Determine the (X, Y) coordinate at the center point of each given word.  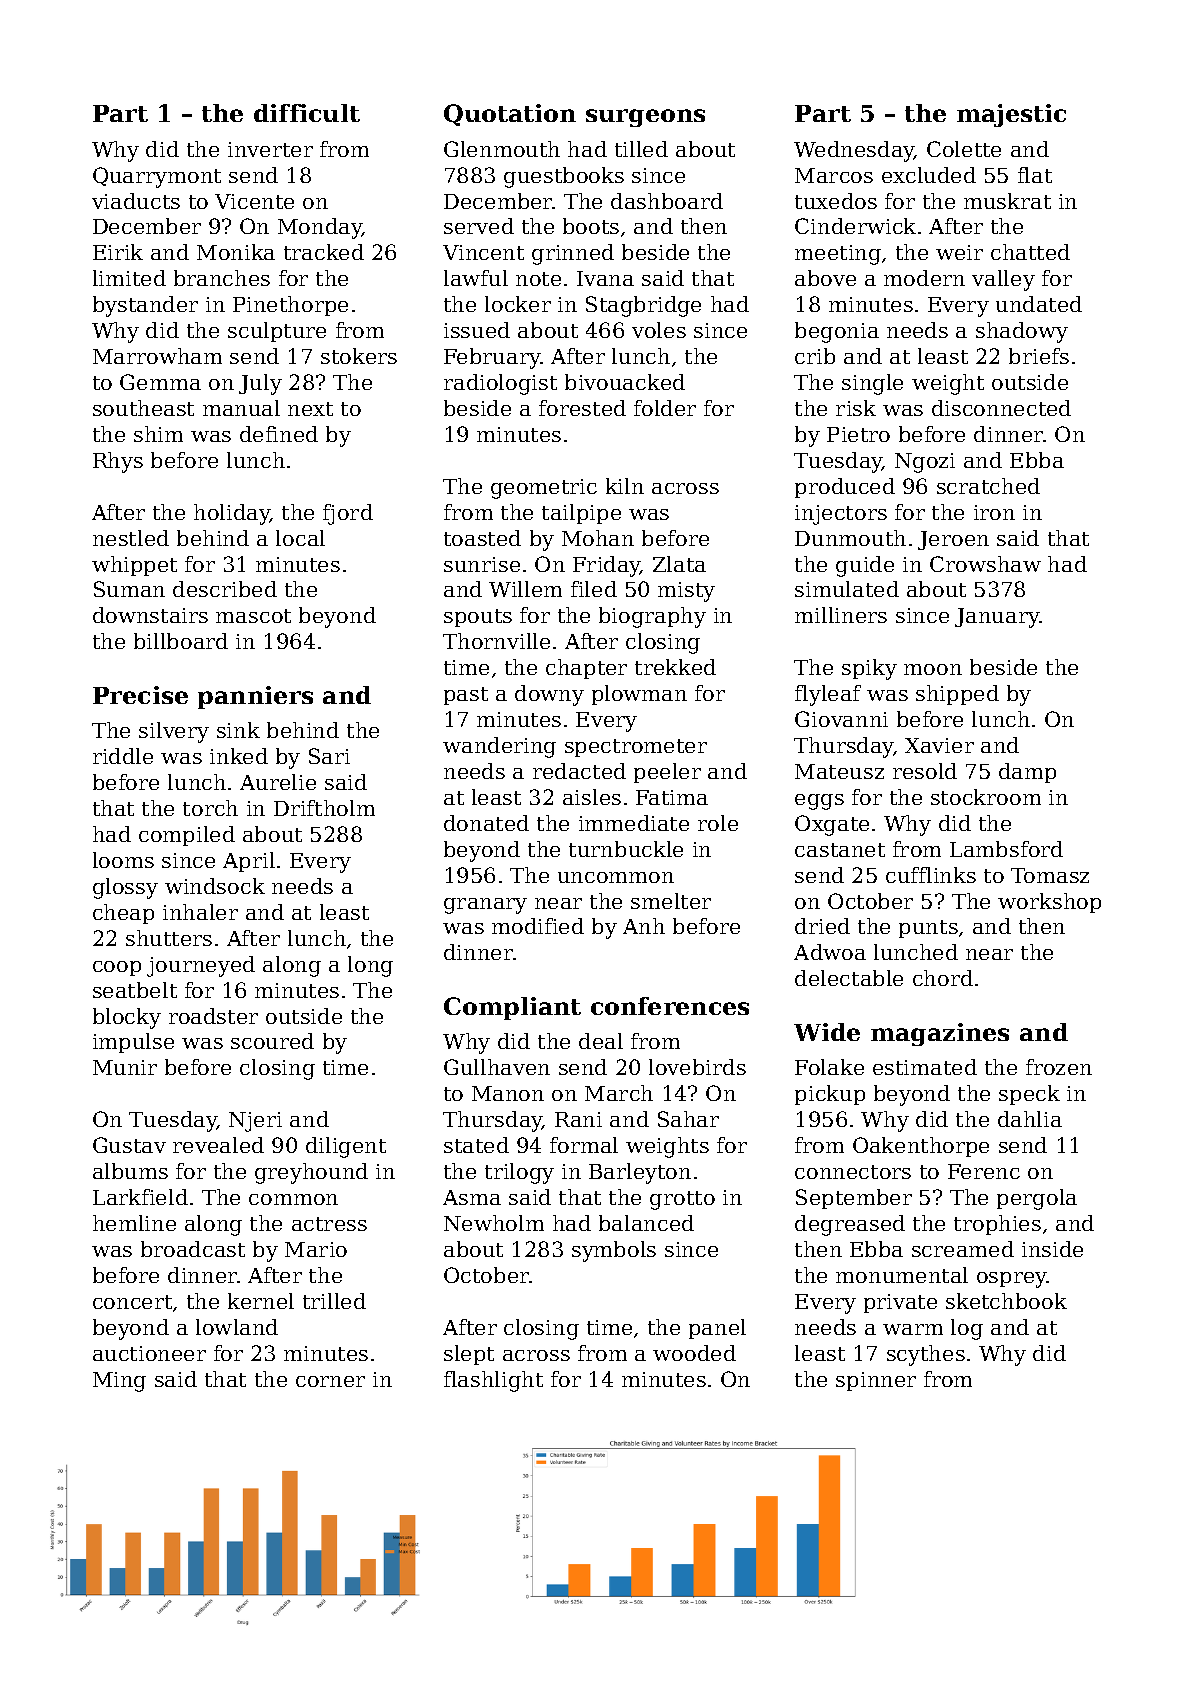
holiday (232, 514)
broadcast (193, 1249)
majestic (1011, 115)
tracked (324, 252)
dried (822, 926)
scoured (272, 1041)
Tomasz (1050, 875)
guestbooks (564, 177)
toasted (482, 538)
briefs (1039, 356)
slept (469, 1355)
